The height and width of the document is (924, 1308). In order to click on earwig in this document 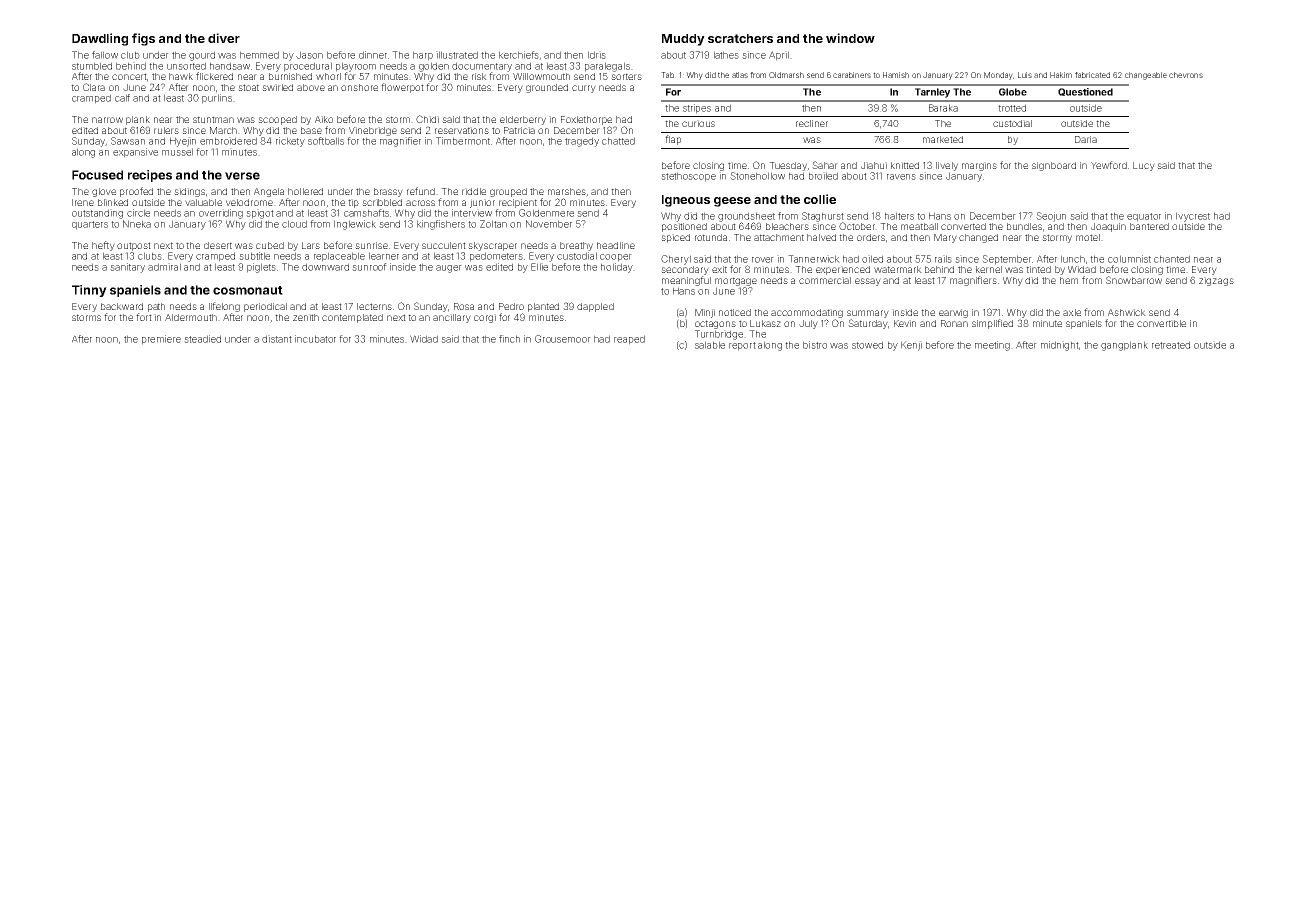, I will do `click(953, 313)`.
